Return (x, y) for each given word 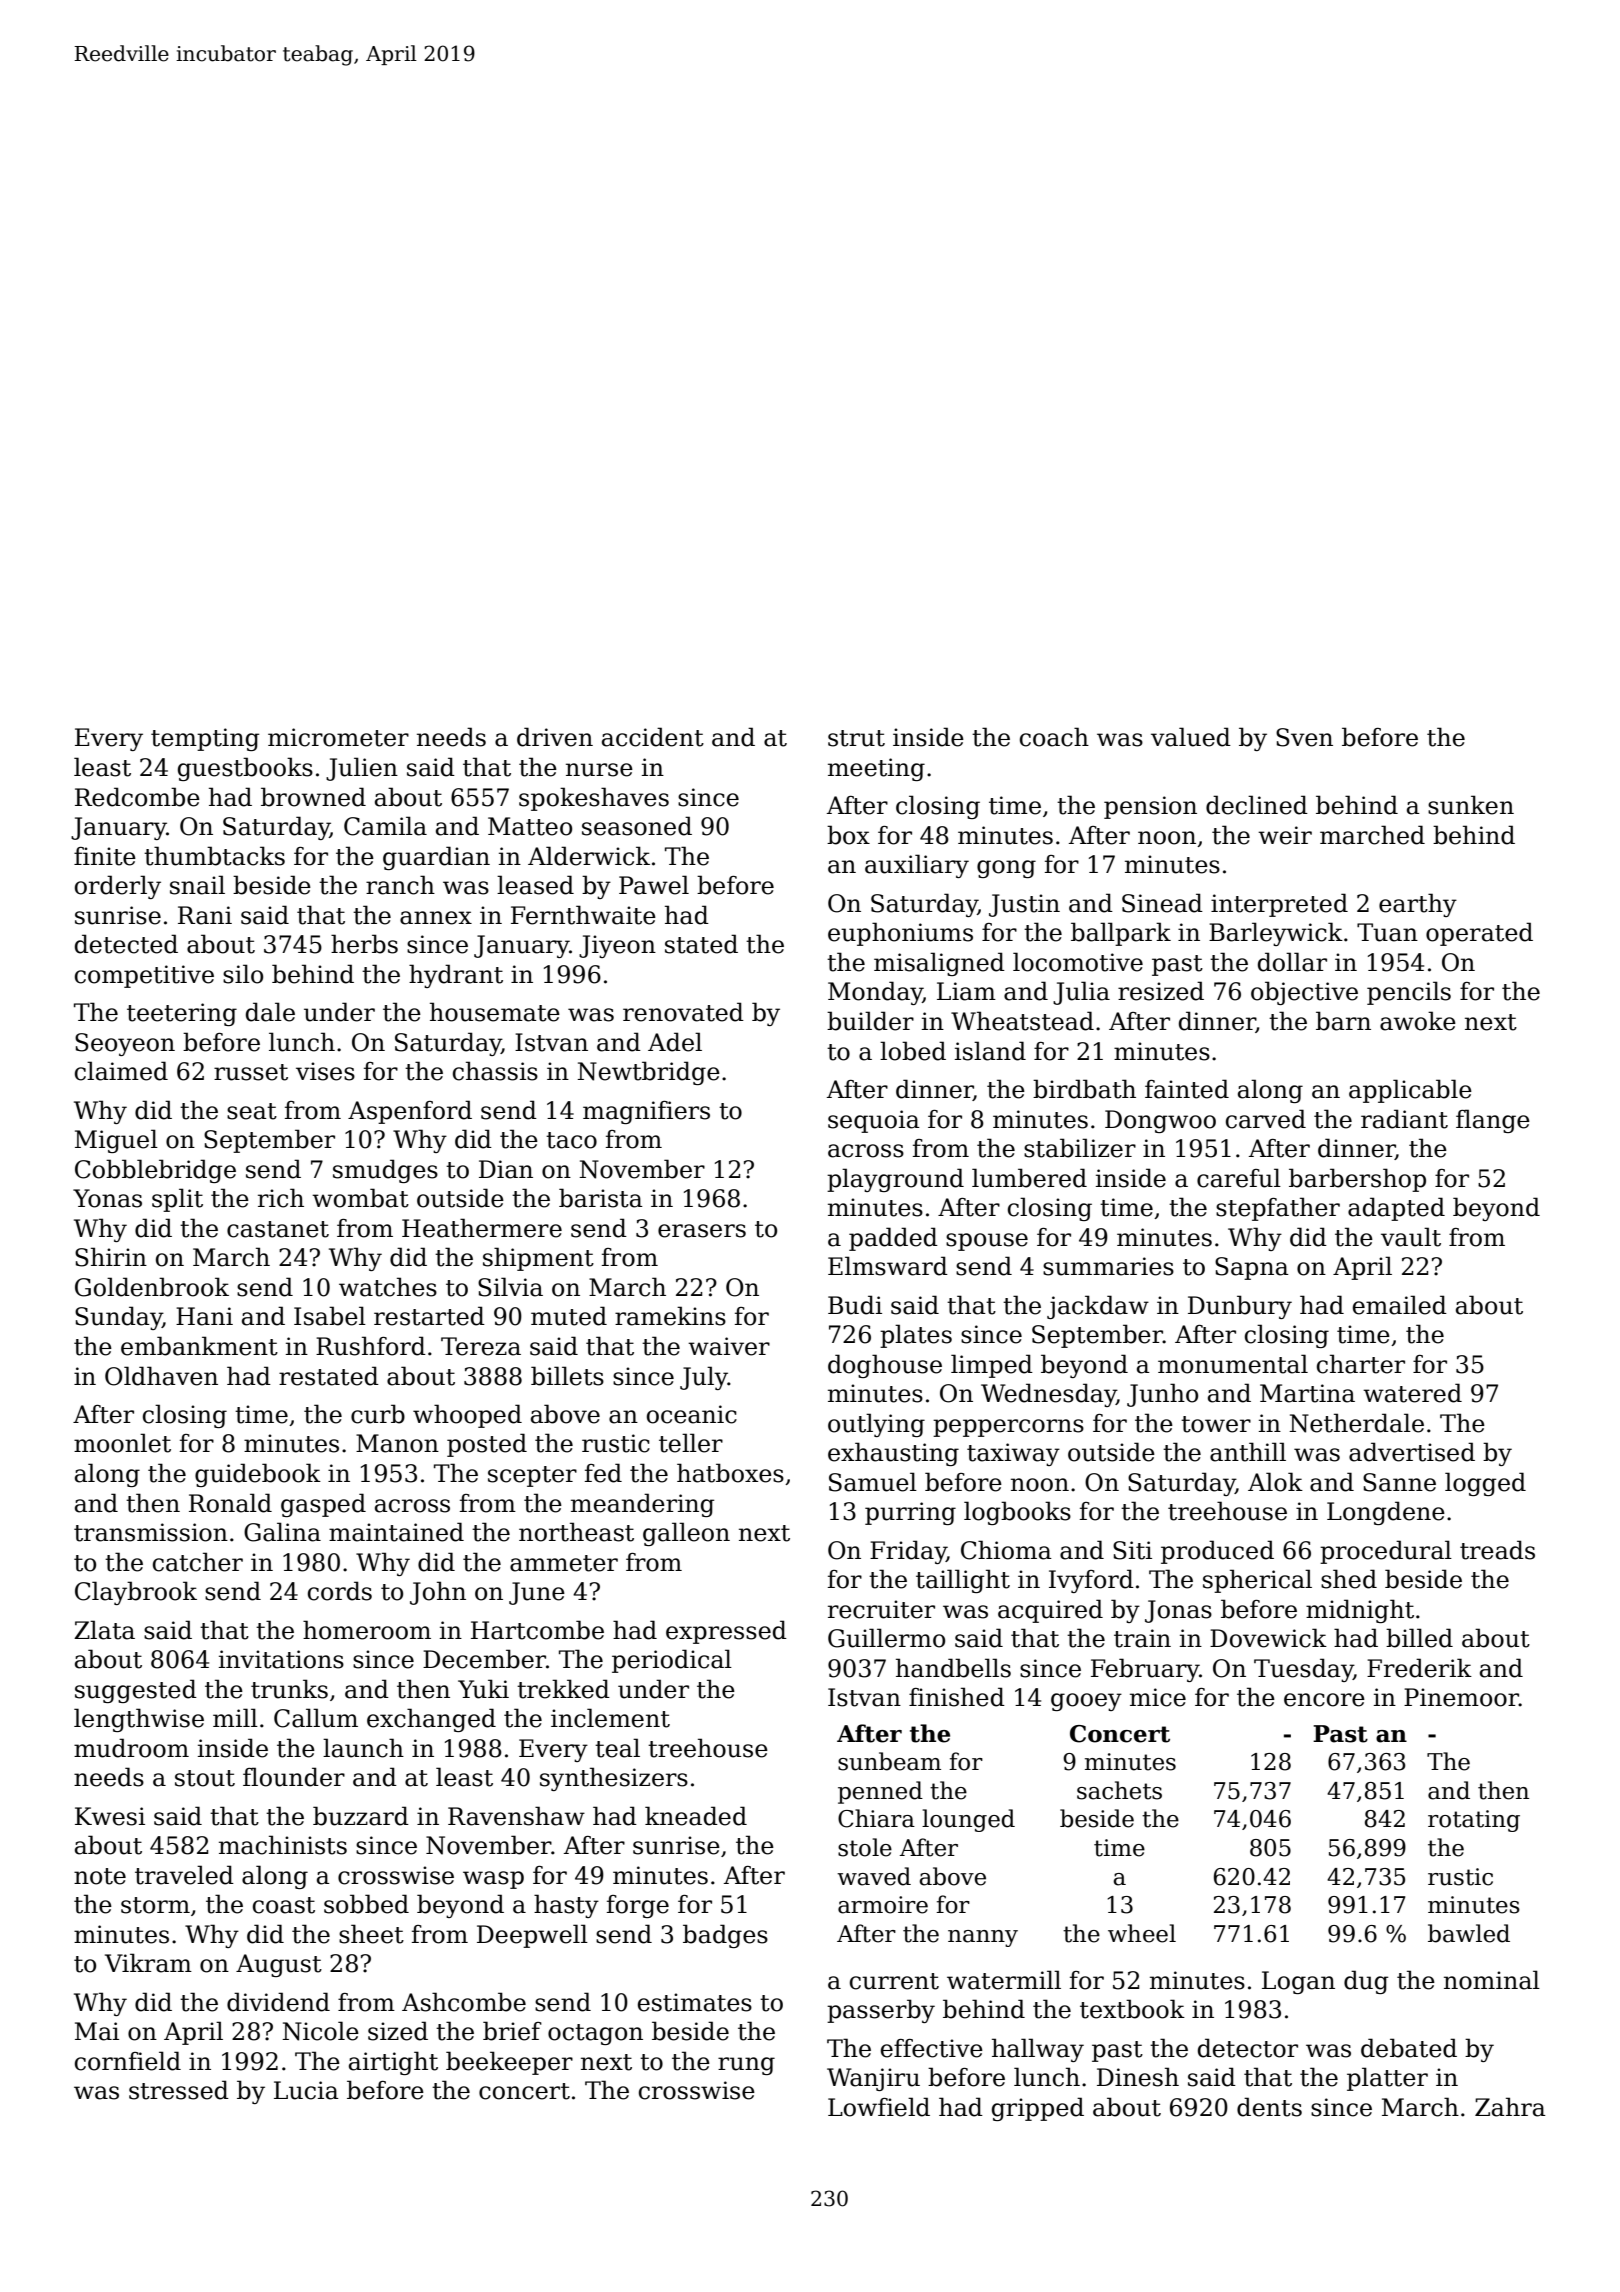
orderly (118, 887)
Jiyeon (617, 946)
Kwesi (110, 1816)
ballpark (1121, 934)
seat (252, 1111)
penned (880, 1792)
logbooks (1017, 1513)
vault (1411, 1237)
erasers (702, 1231)
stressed (179, 2090)
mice (1158, 1697)
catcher (198, 1562)
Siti (1132, 1550)
